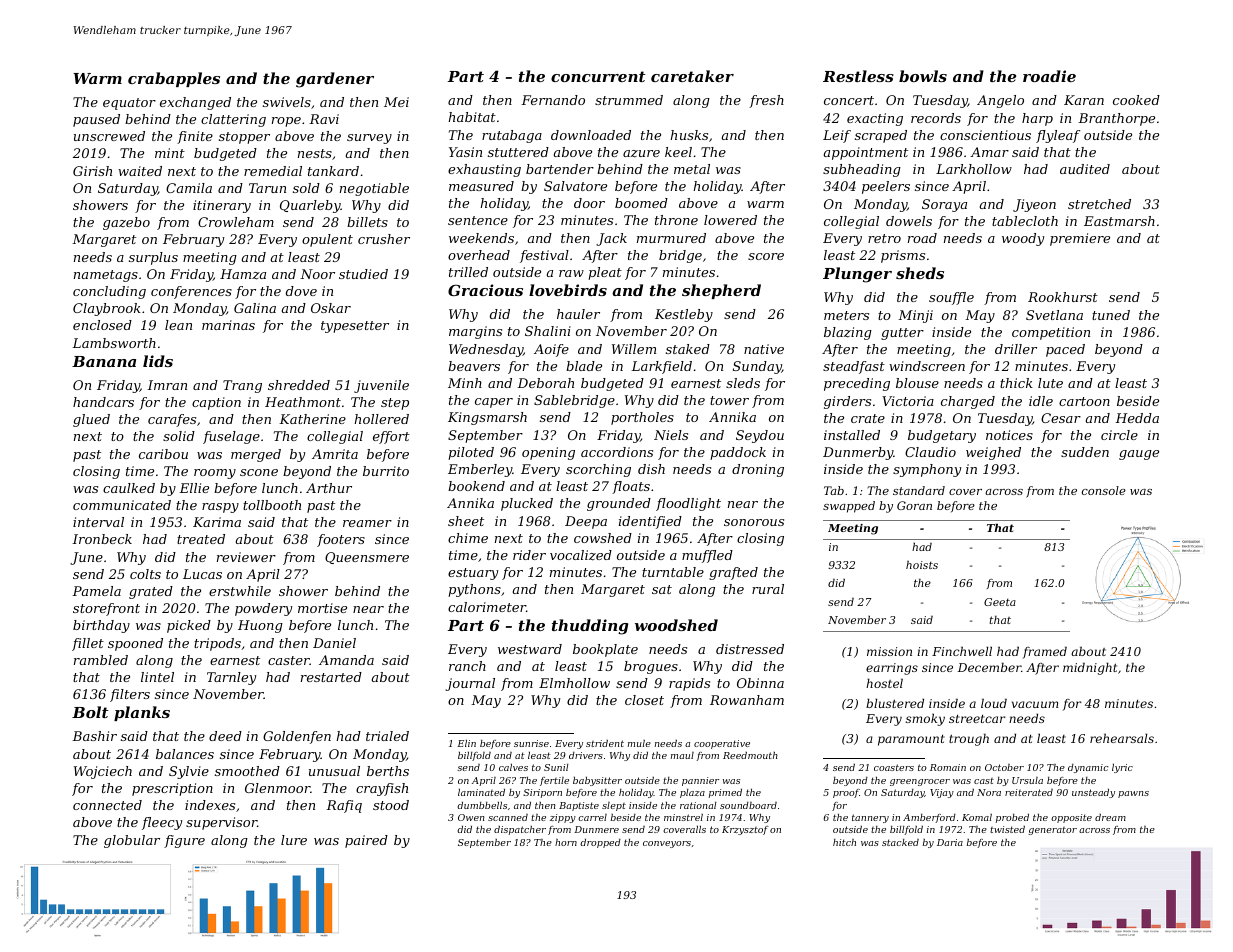  I want to click on dowels, so click(909, 221).
